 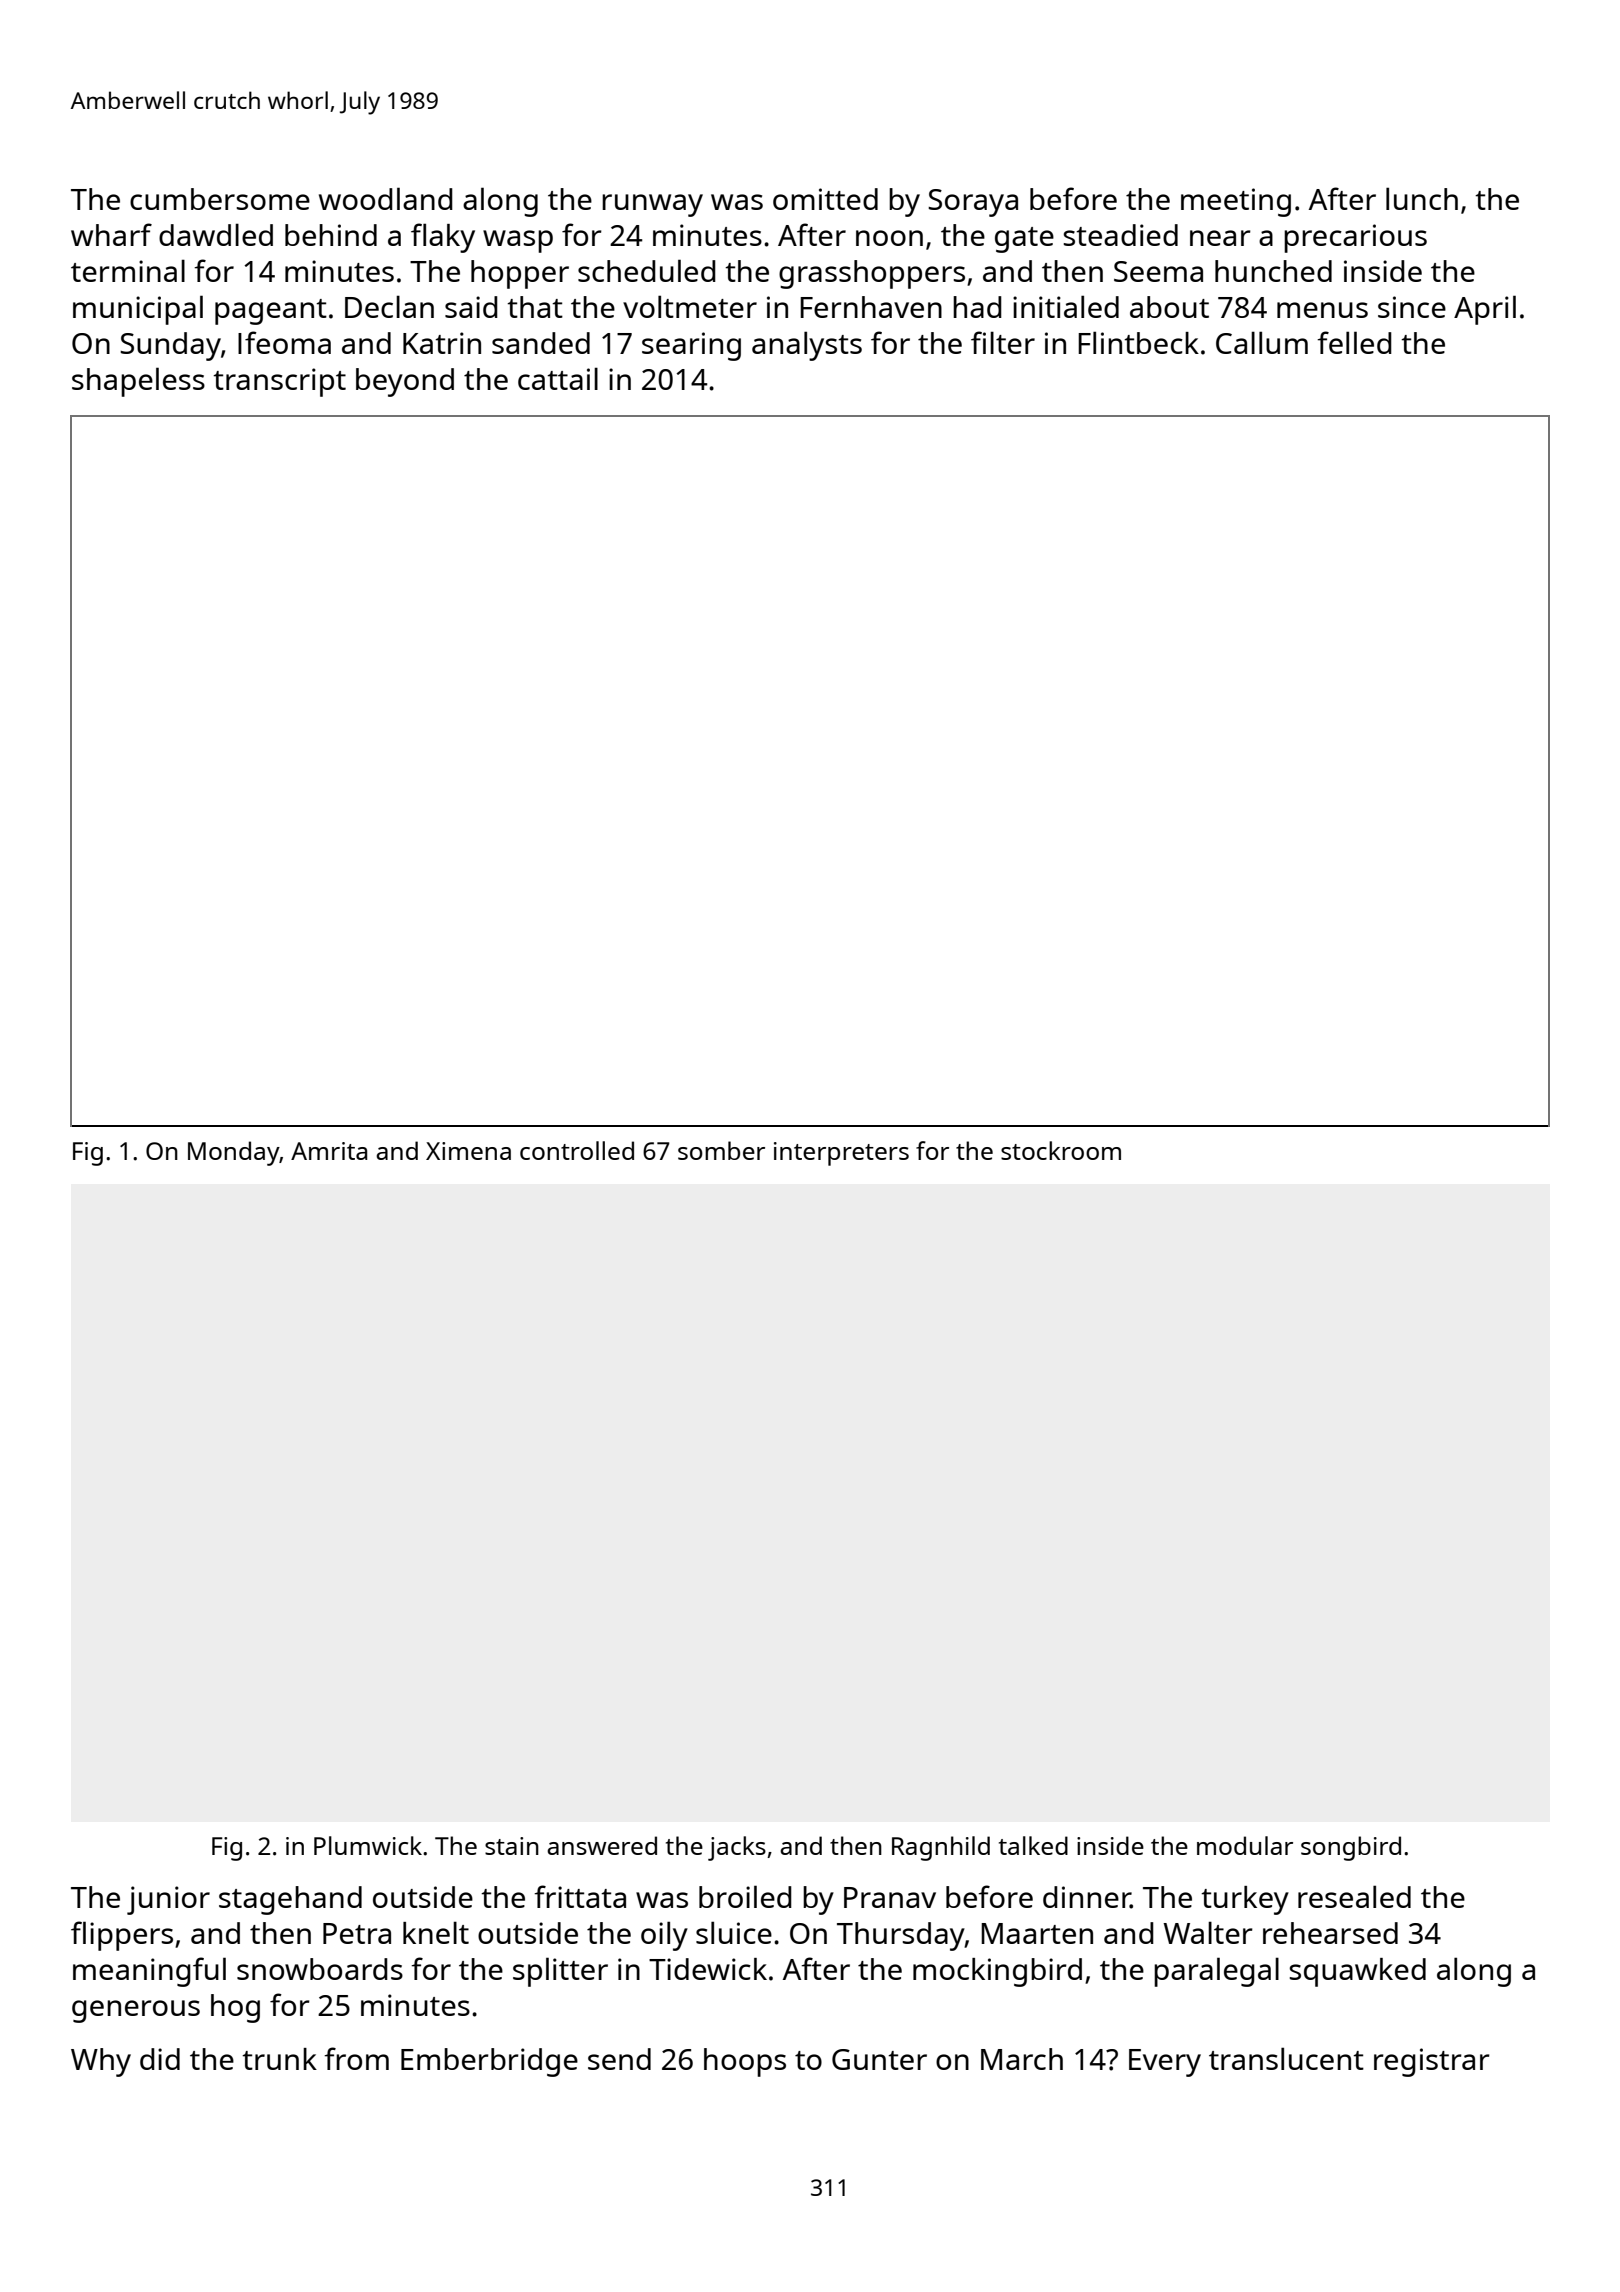 What do you see at coordinates (1286, 2058) in the page?
I see `translucent` at bounding box center [1286, 2058].
